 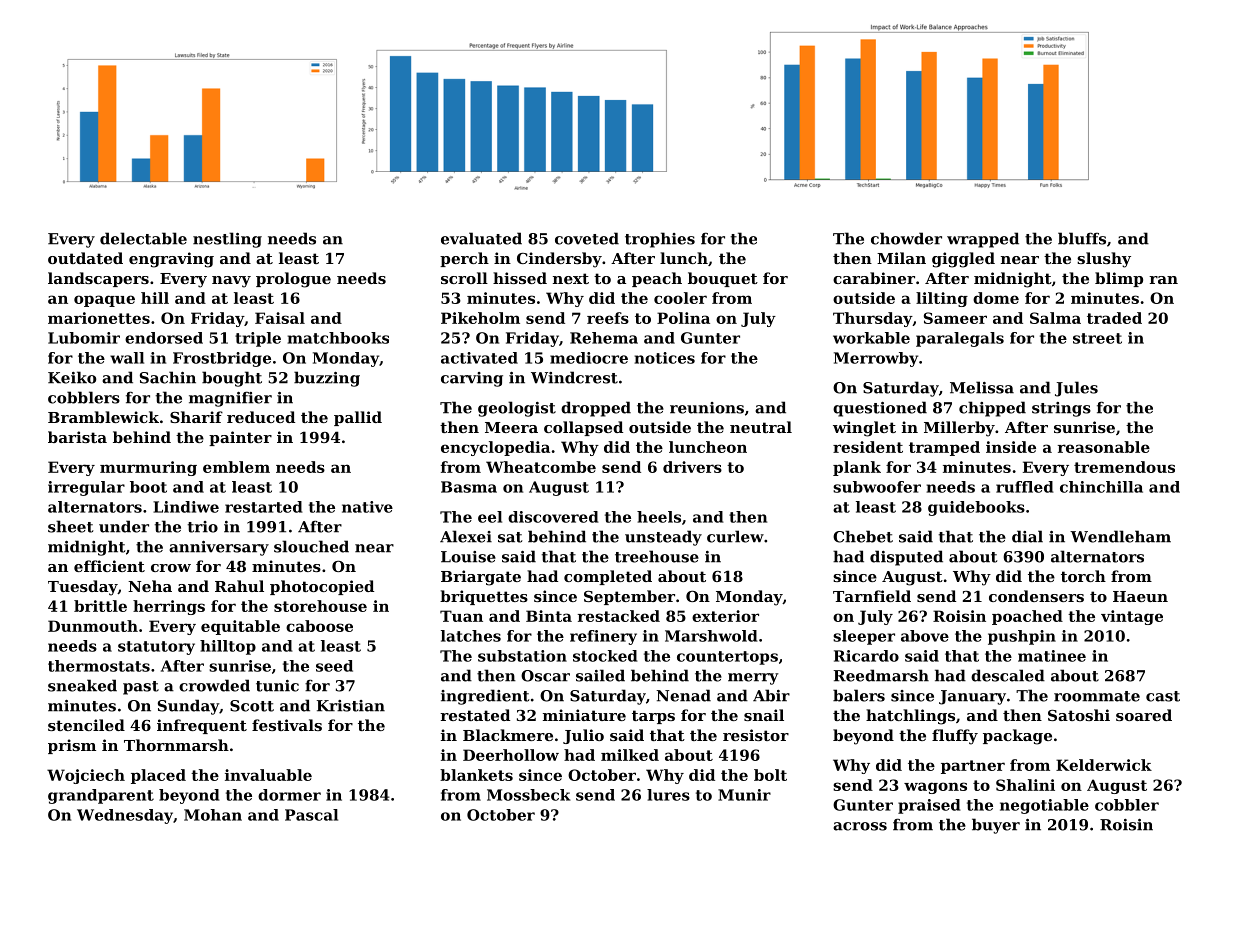 I want to click on evaluated, so click(x=481, y=238).
